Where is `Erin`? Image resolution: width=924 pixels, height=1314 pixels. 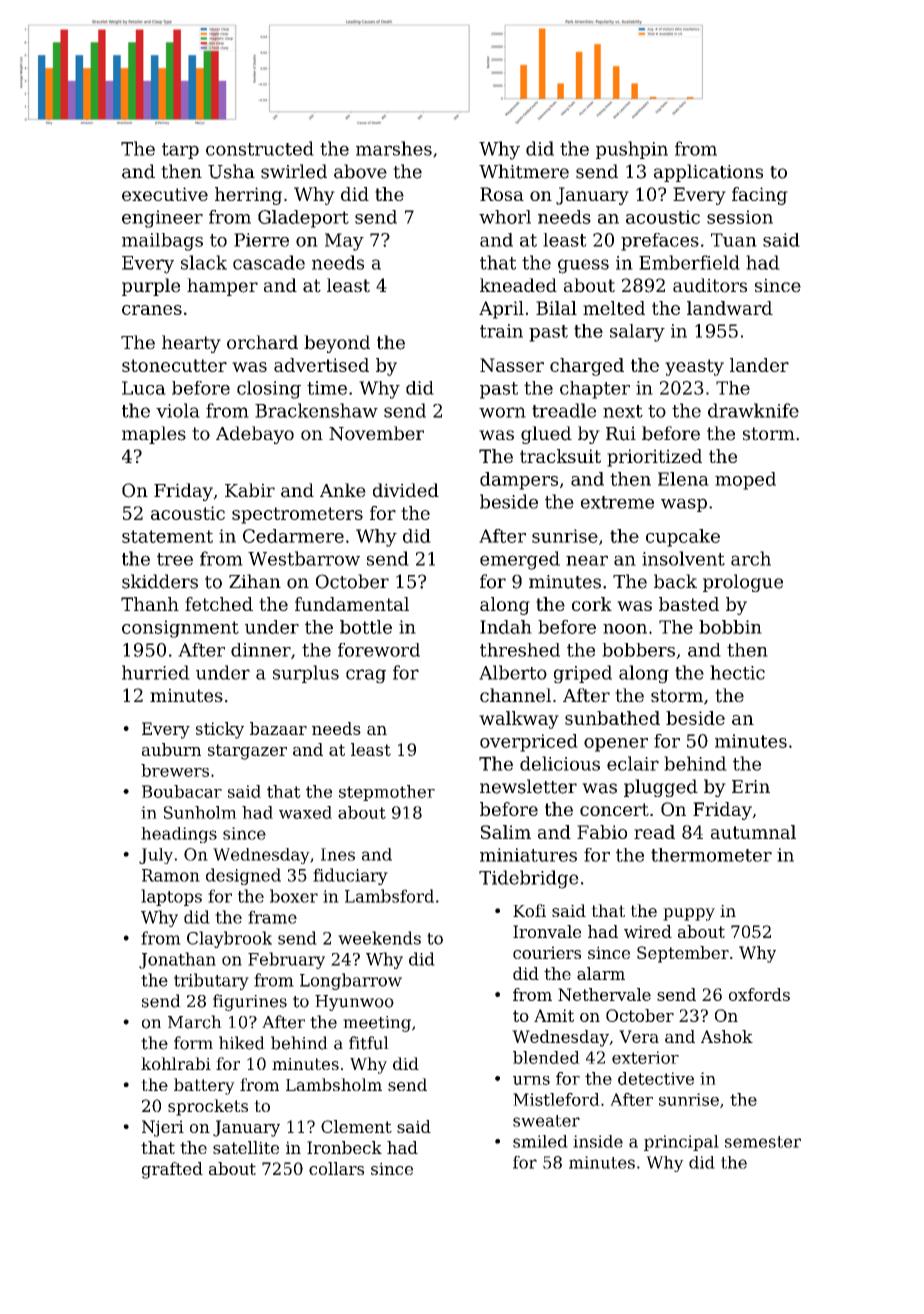 Erin is located at coordinates (751, 786).
